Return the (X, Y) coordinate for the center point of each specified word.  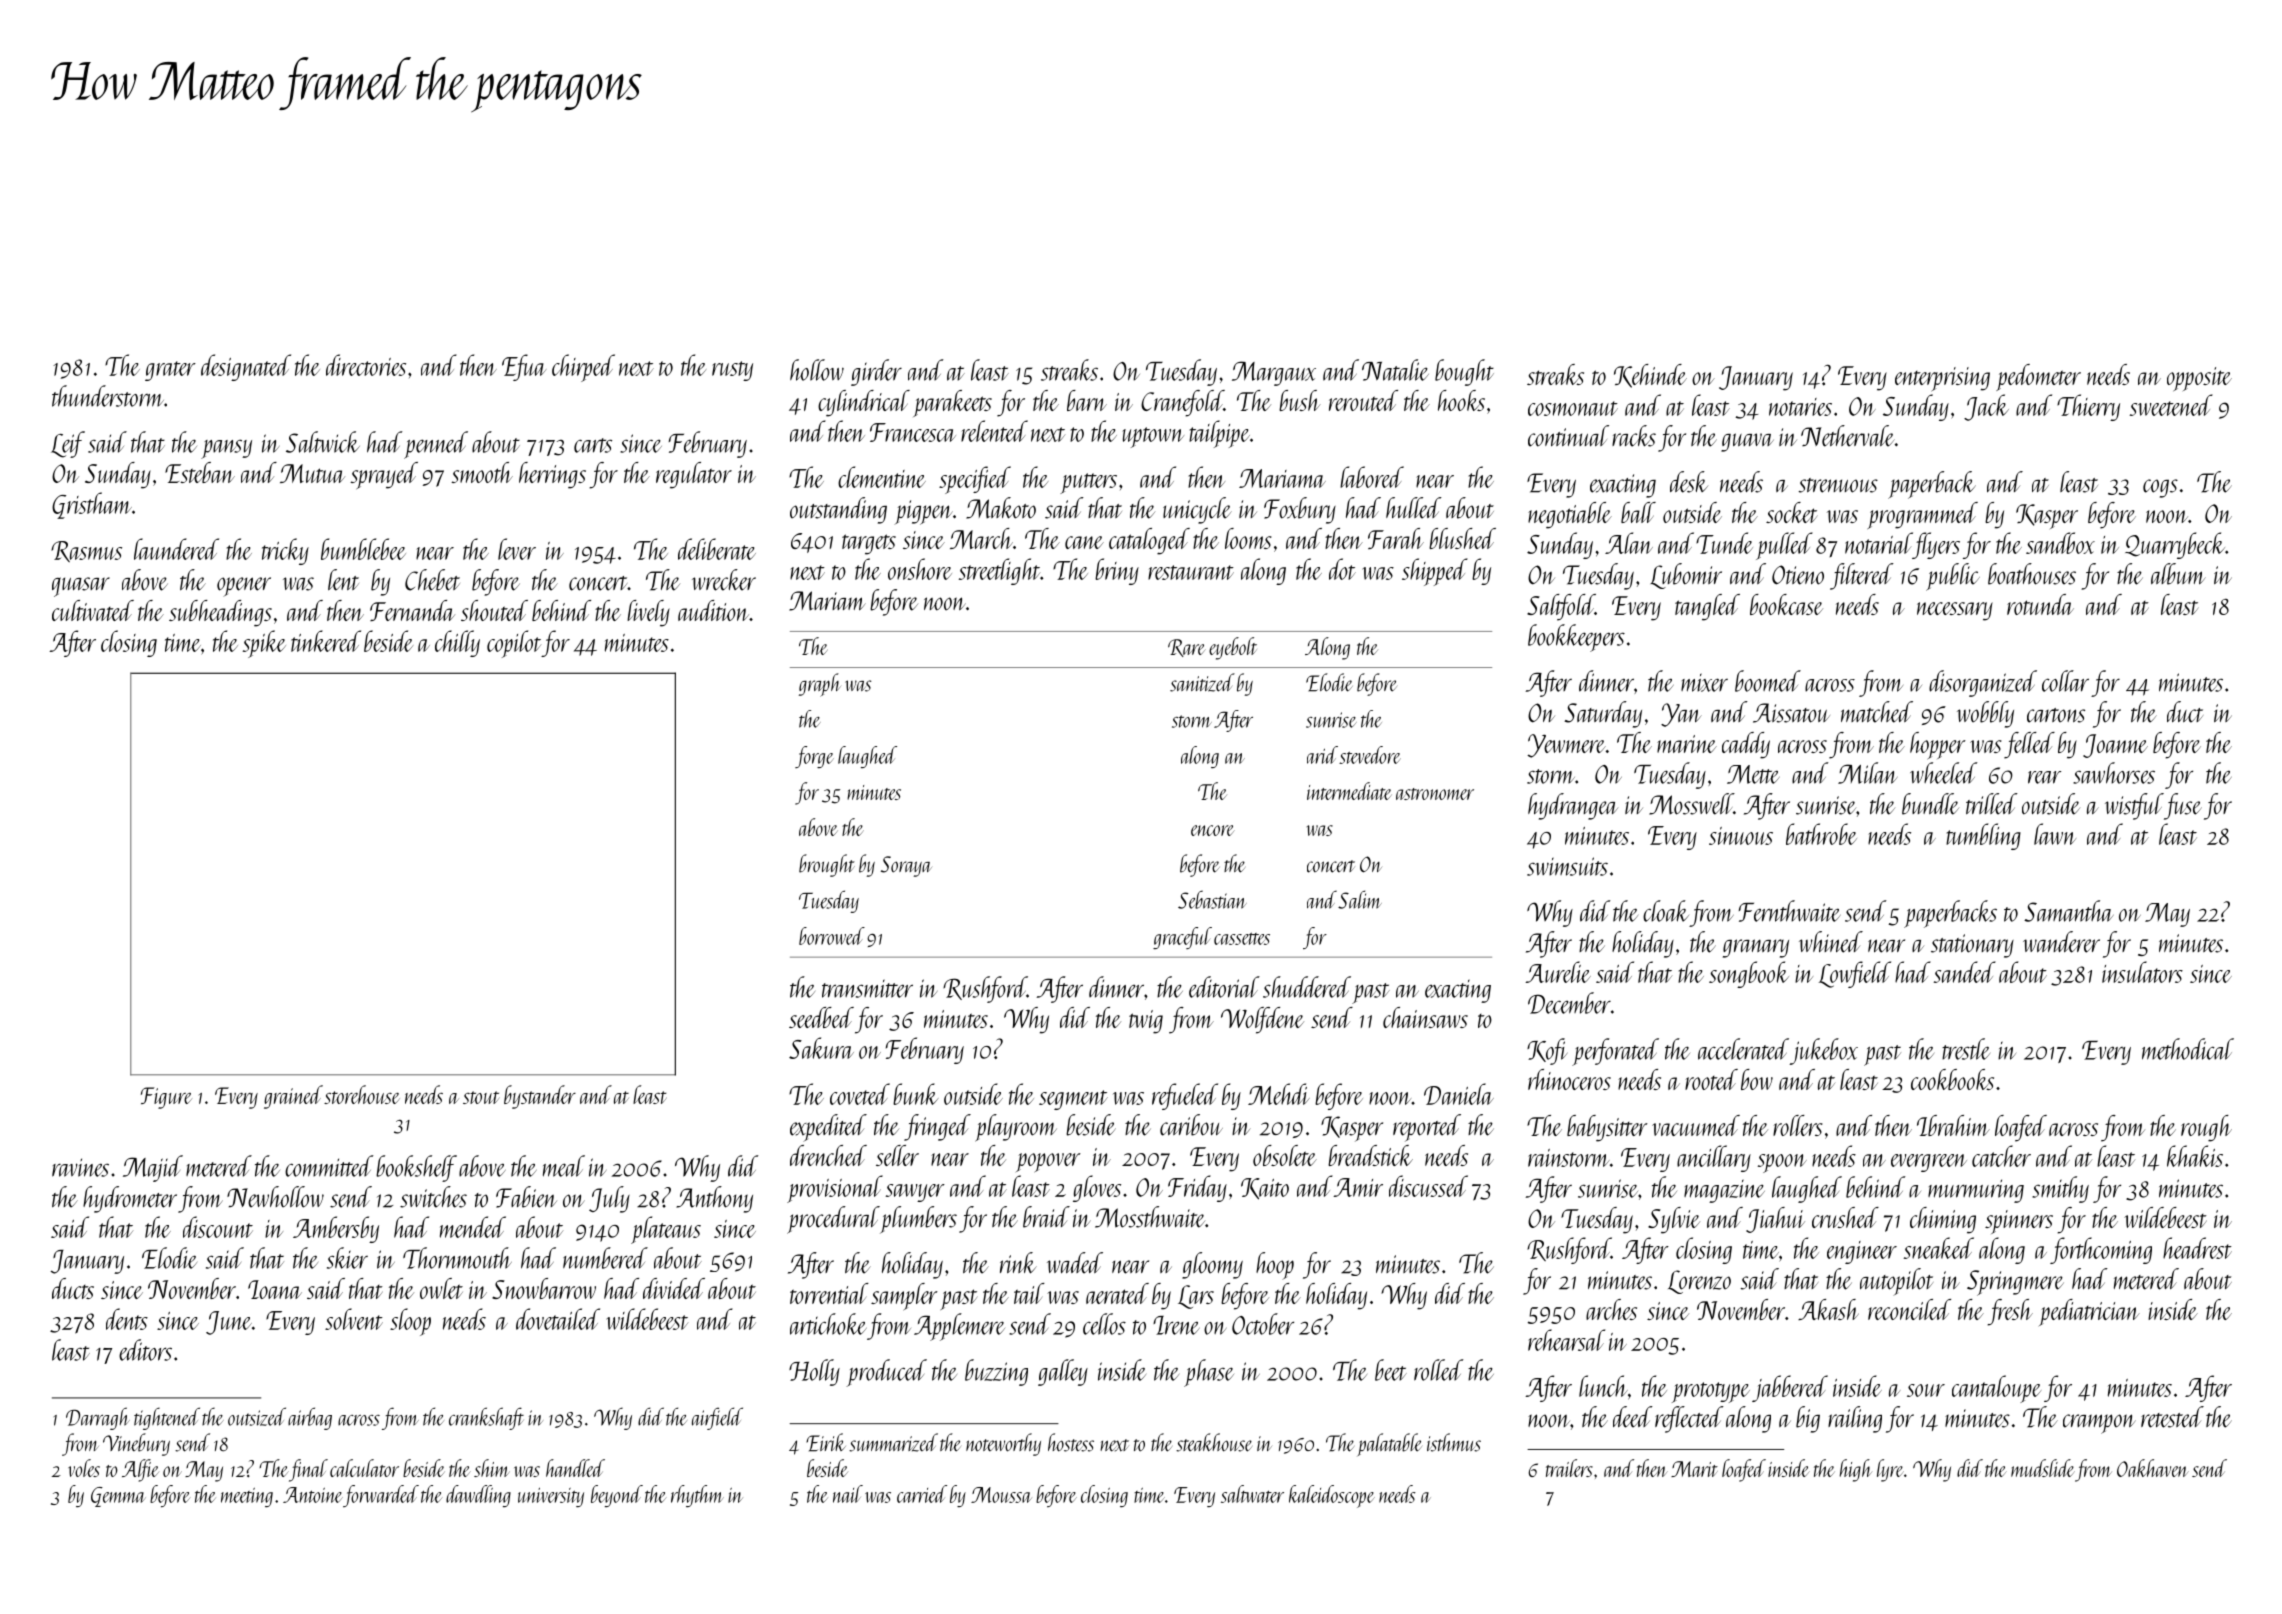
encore (1213, 830)
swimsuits (1567, 866)
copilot (514, 644)
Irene (1176, 1325)
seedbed (821, 1017)
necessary (1955, 611)
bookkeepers (1576, 638)
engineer (1862, 1252)
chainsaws (1425, 1017)
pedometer (2038, 377)
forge (814, 757)
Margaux (1274, 373)
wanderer (2061, 942)
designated (246, 367)
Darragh (98, 1418)
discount (218, 1227)
